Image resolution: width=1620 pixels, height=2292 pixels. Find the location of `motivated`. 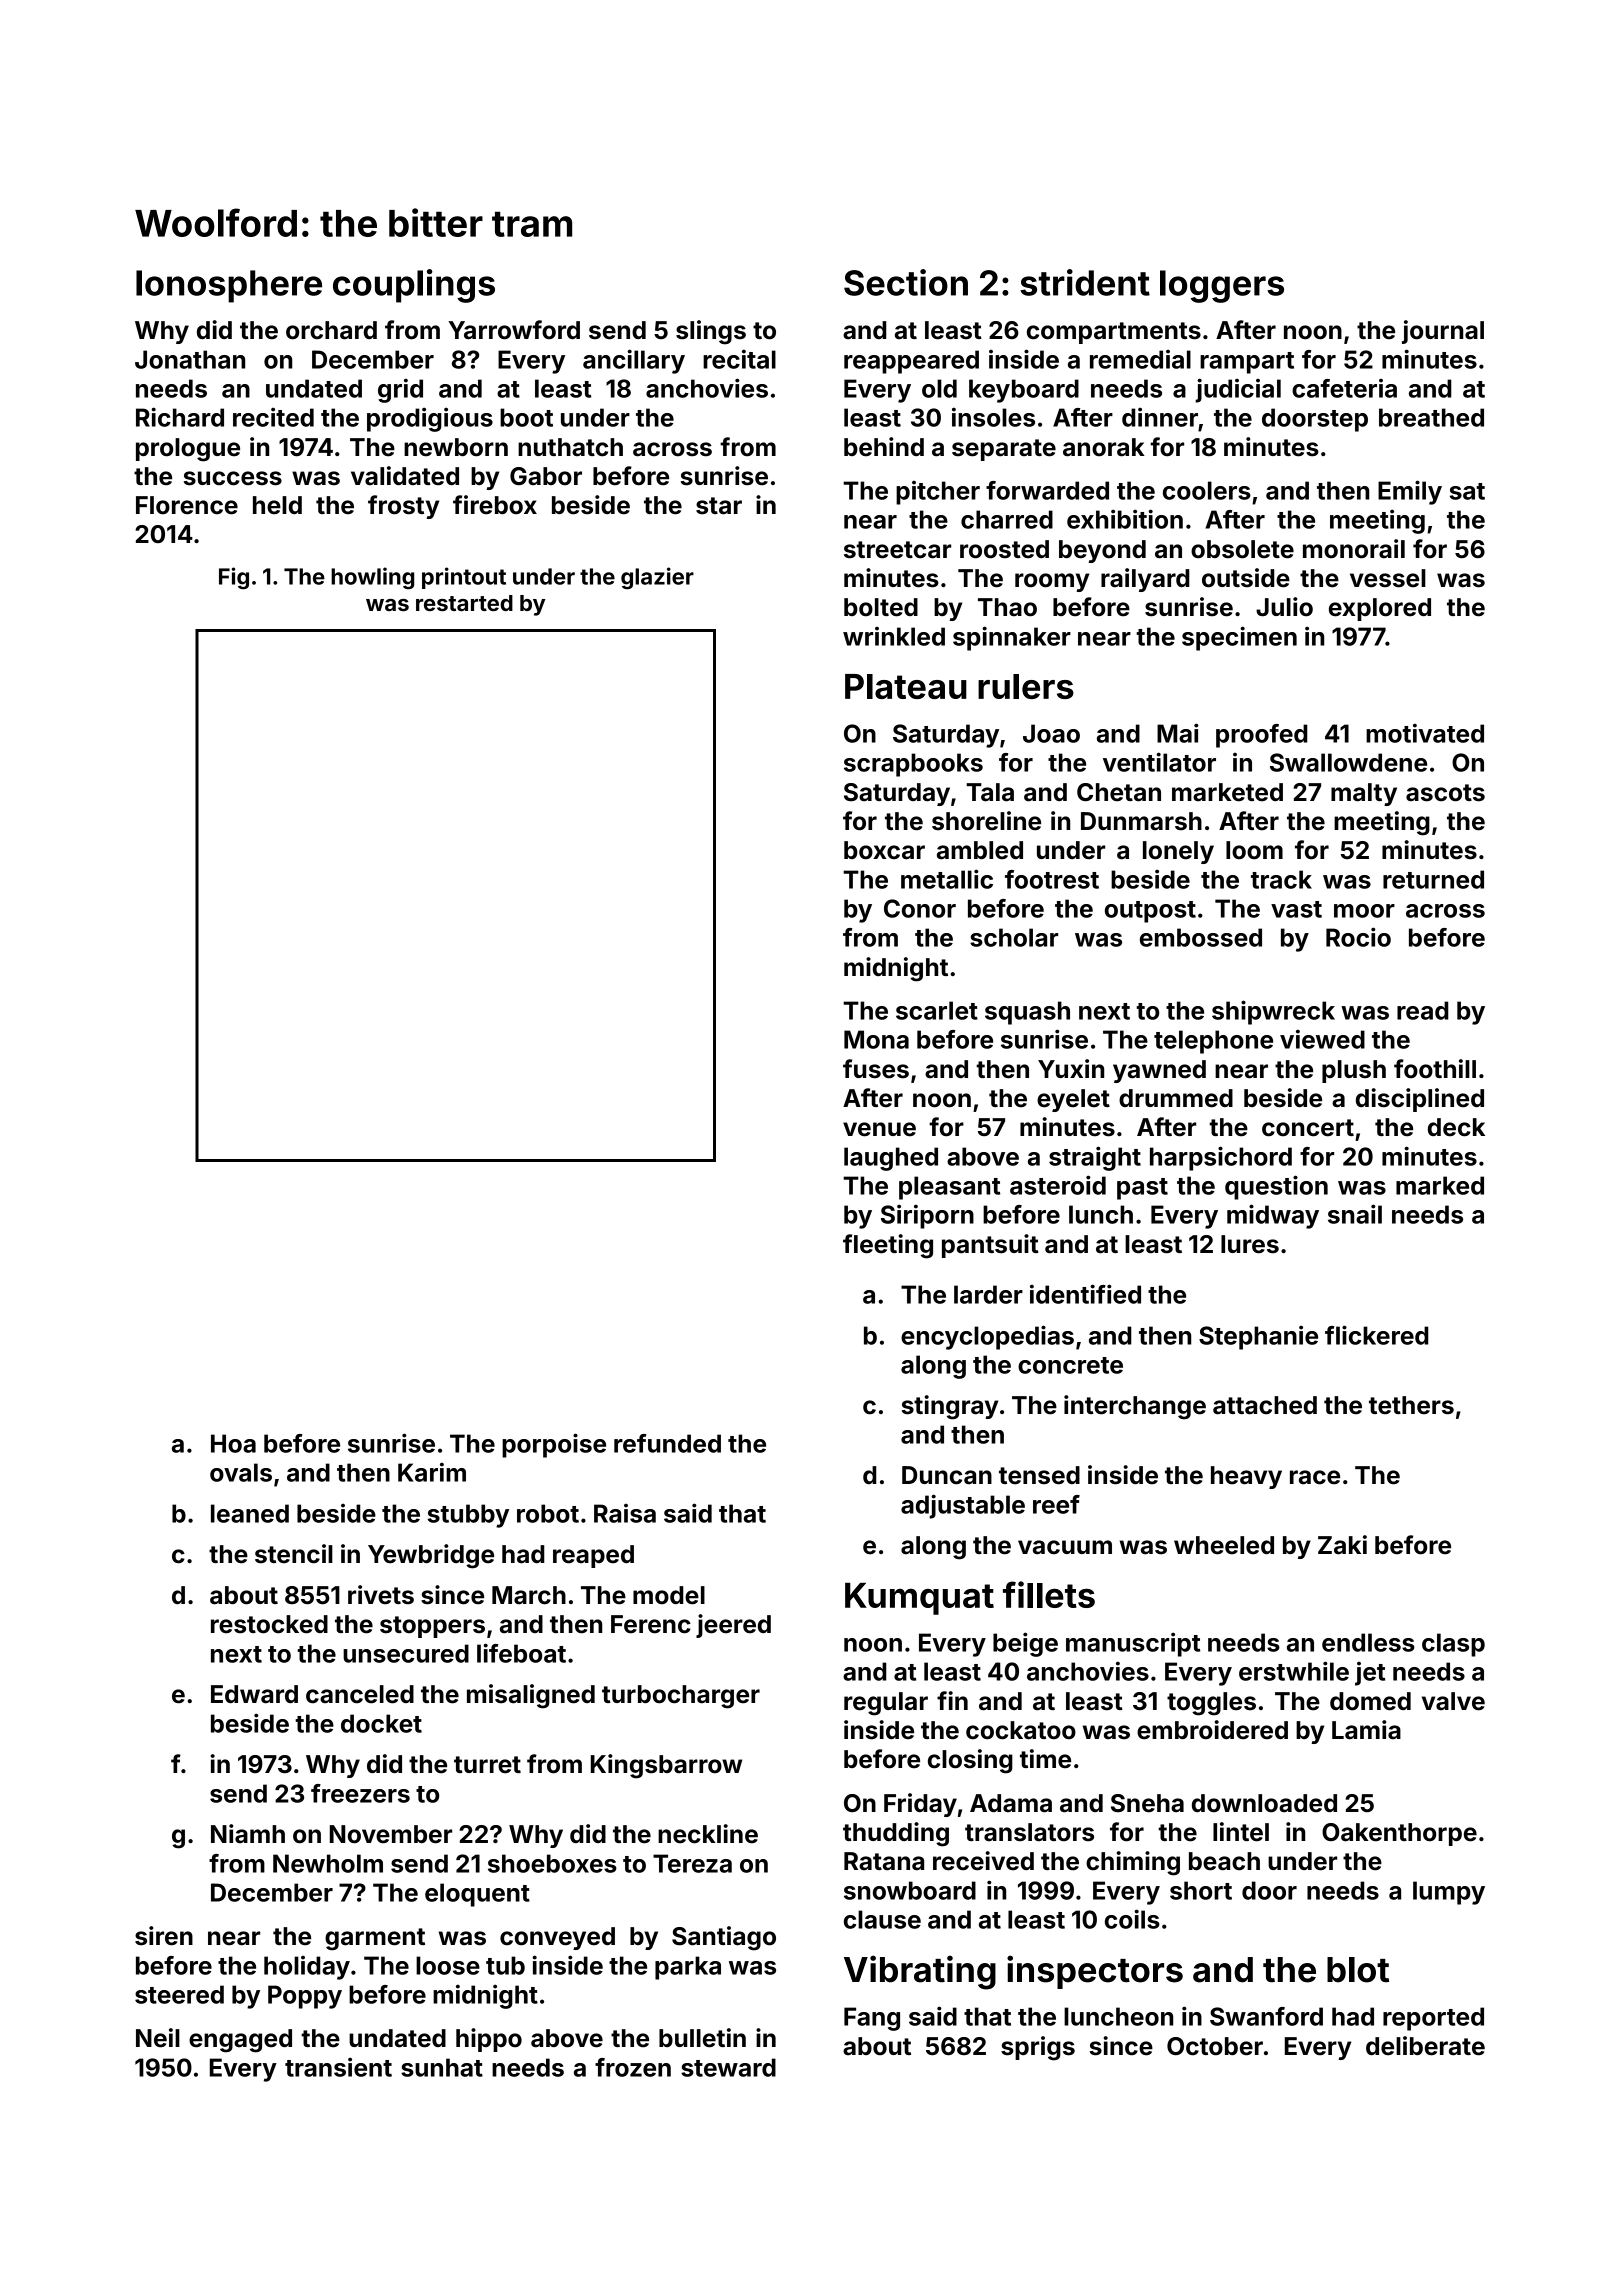

motivated is located at coordinates (1425, 733).
